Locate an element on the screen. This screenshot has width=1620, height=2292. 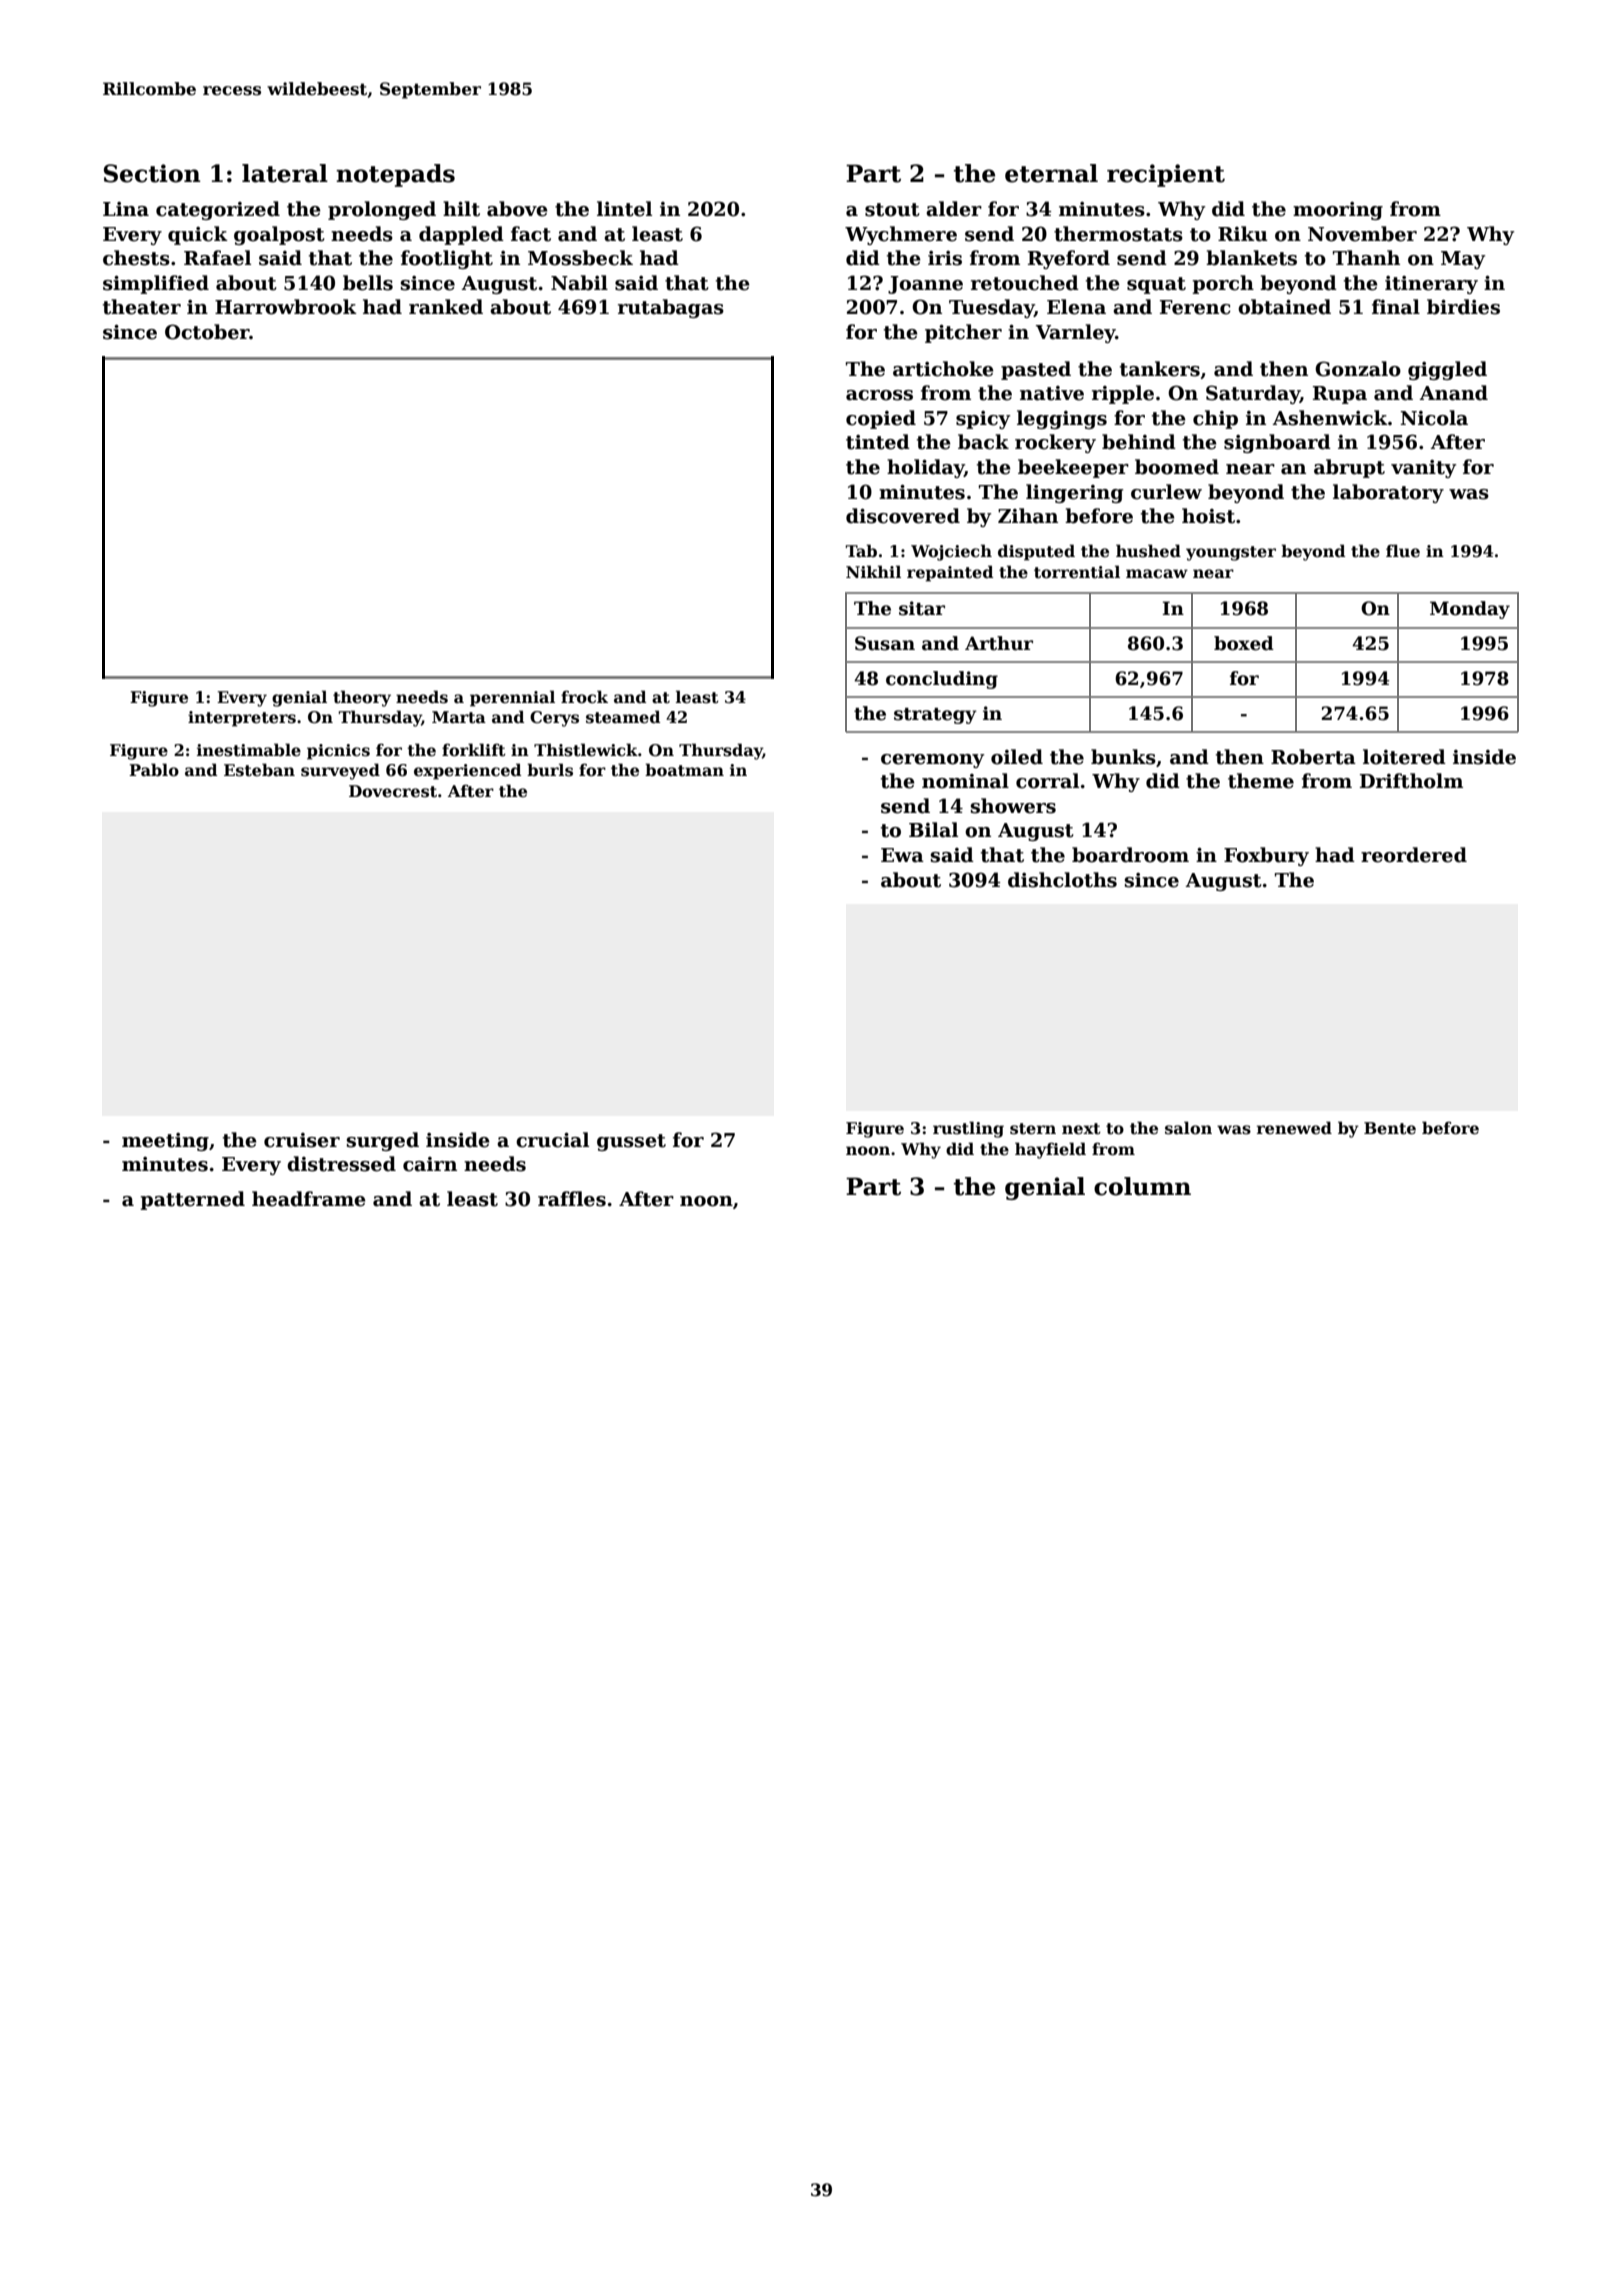
October is located at coordinates (207, 332).
